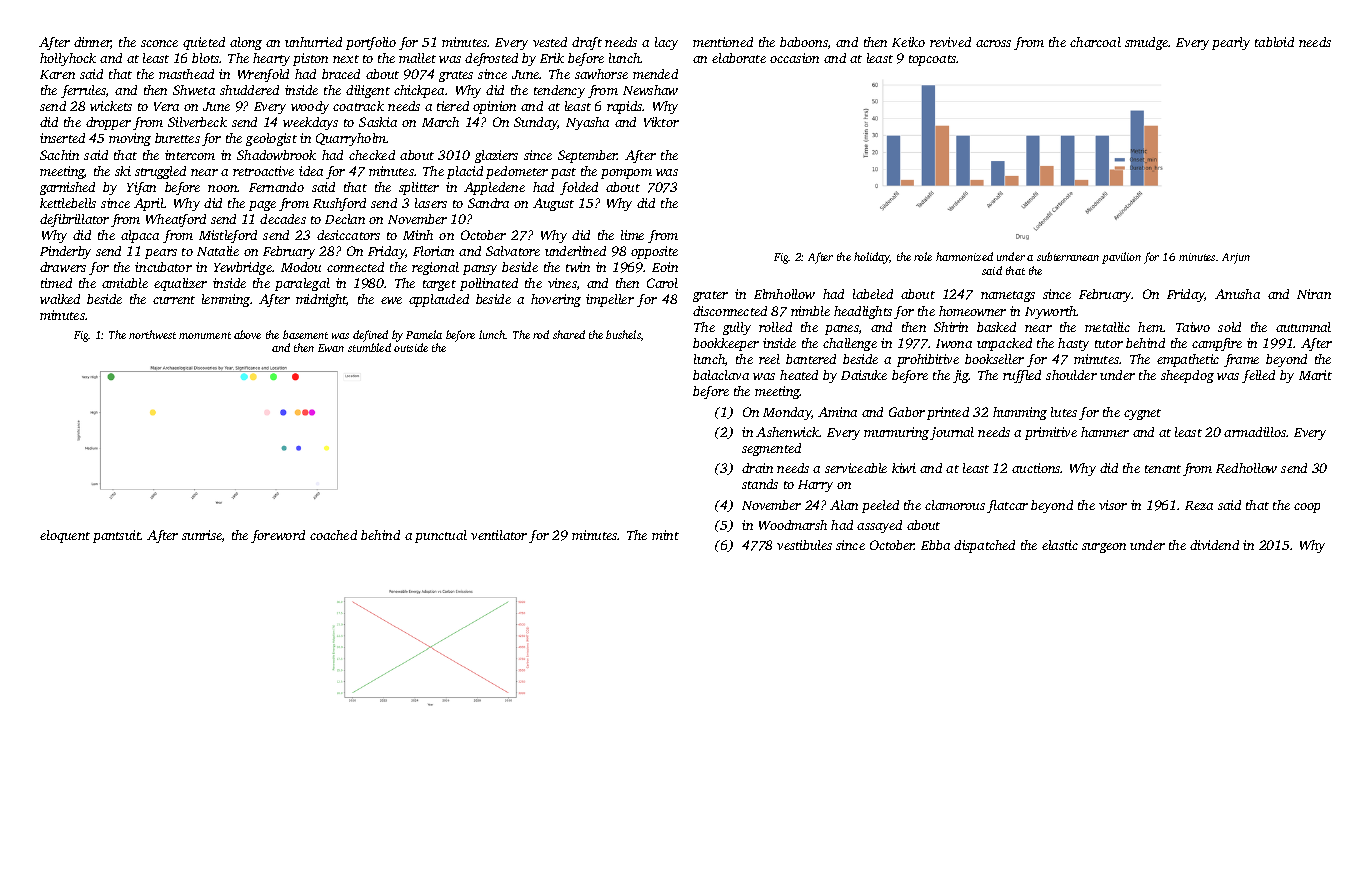  What do you see at coordinates (1104, 548) in the screenshot?
I see `surgeon` at bounding box center [1104, 548].
